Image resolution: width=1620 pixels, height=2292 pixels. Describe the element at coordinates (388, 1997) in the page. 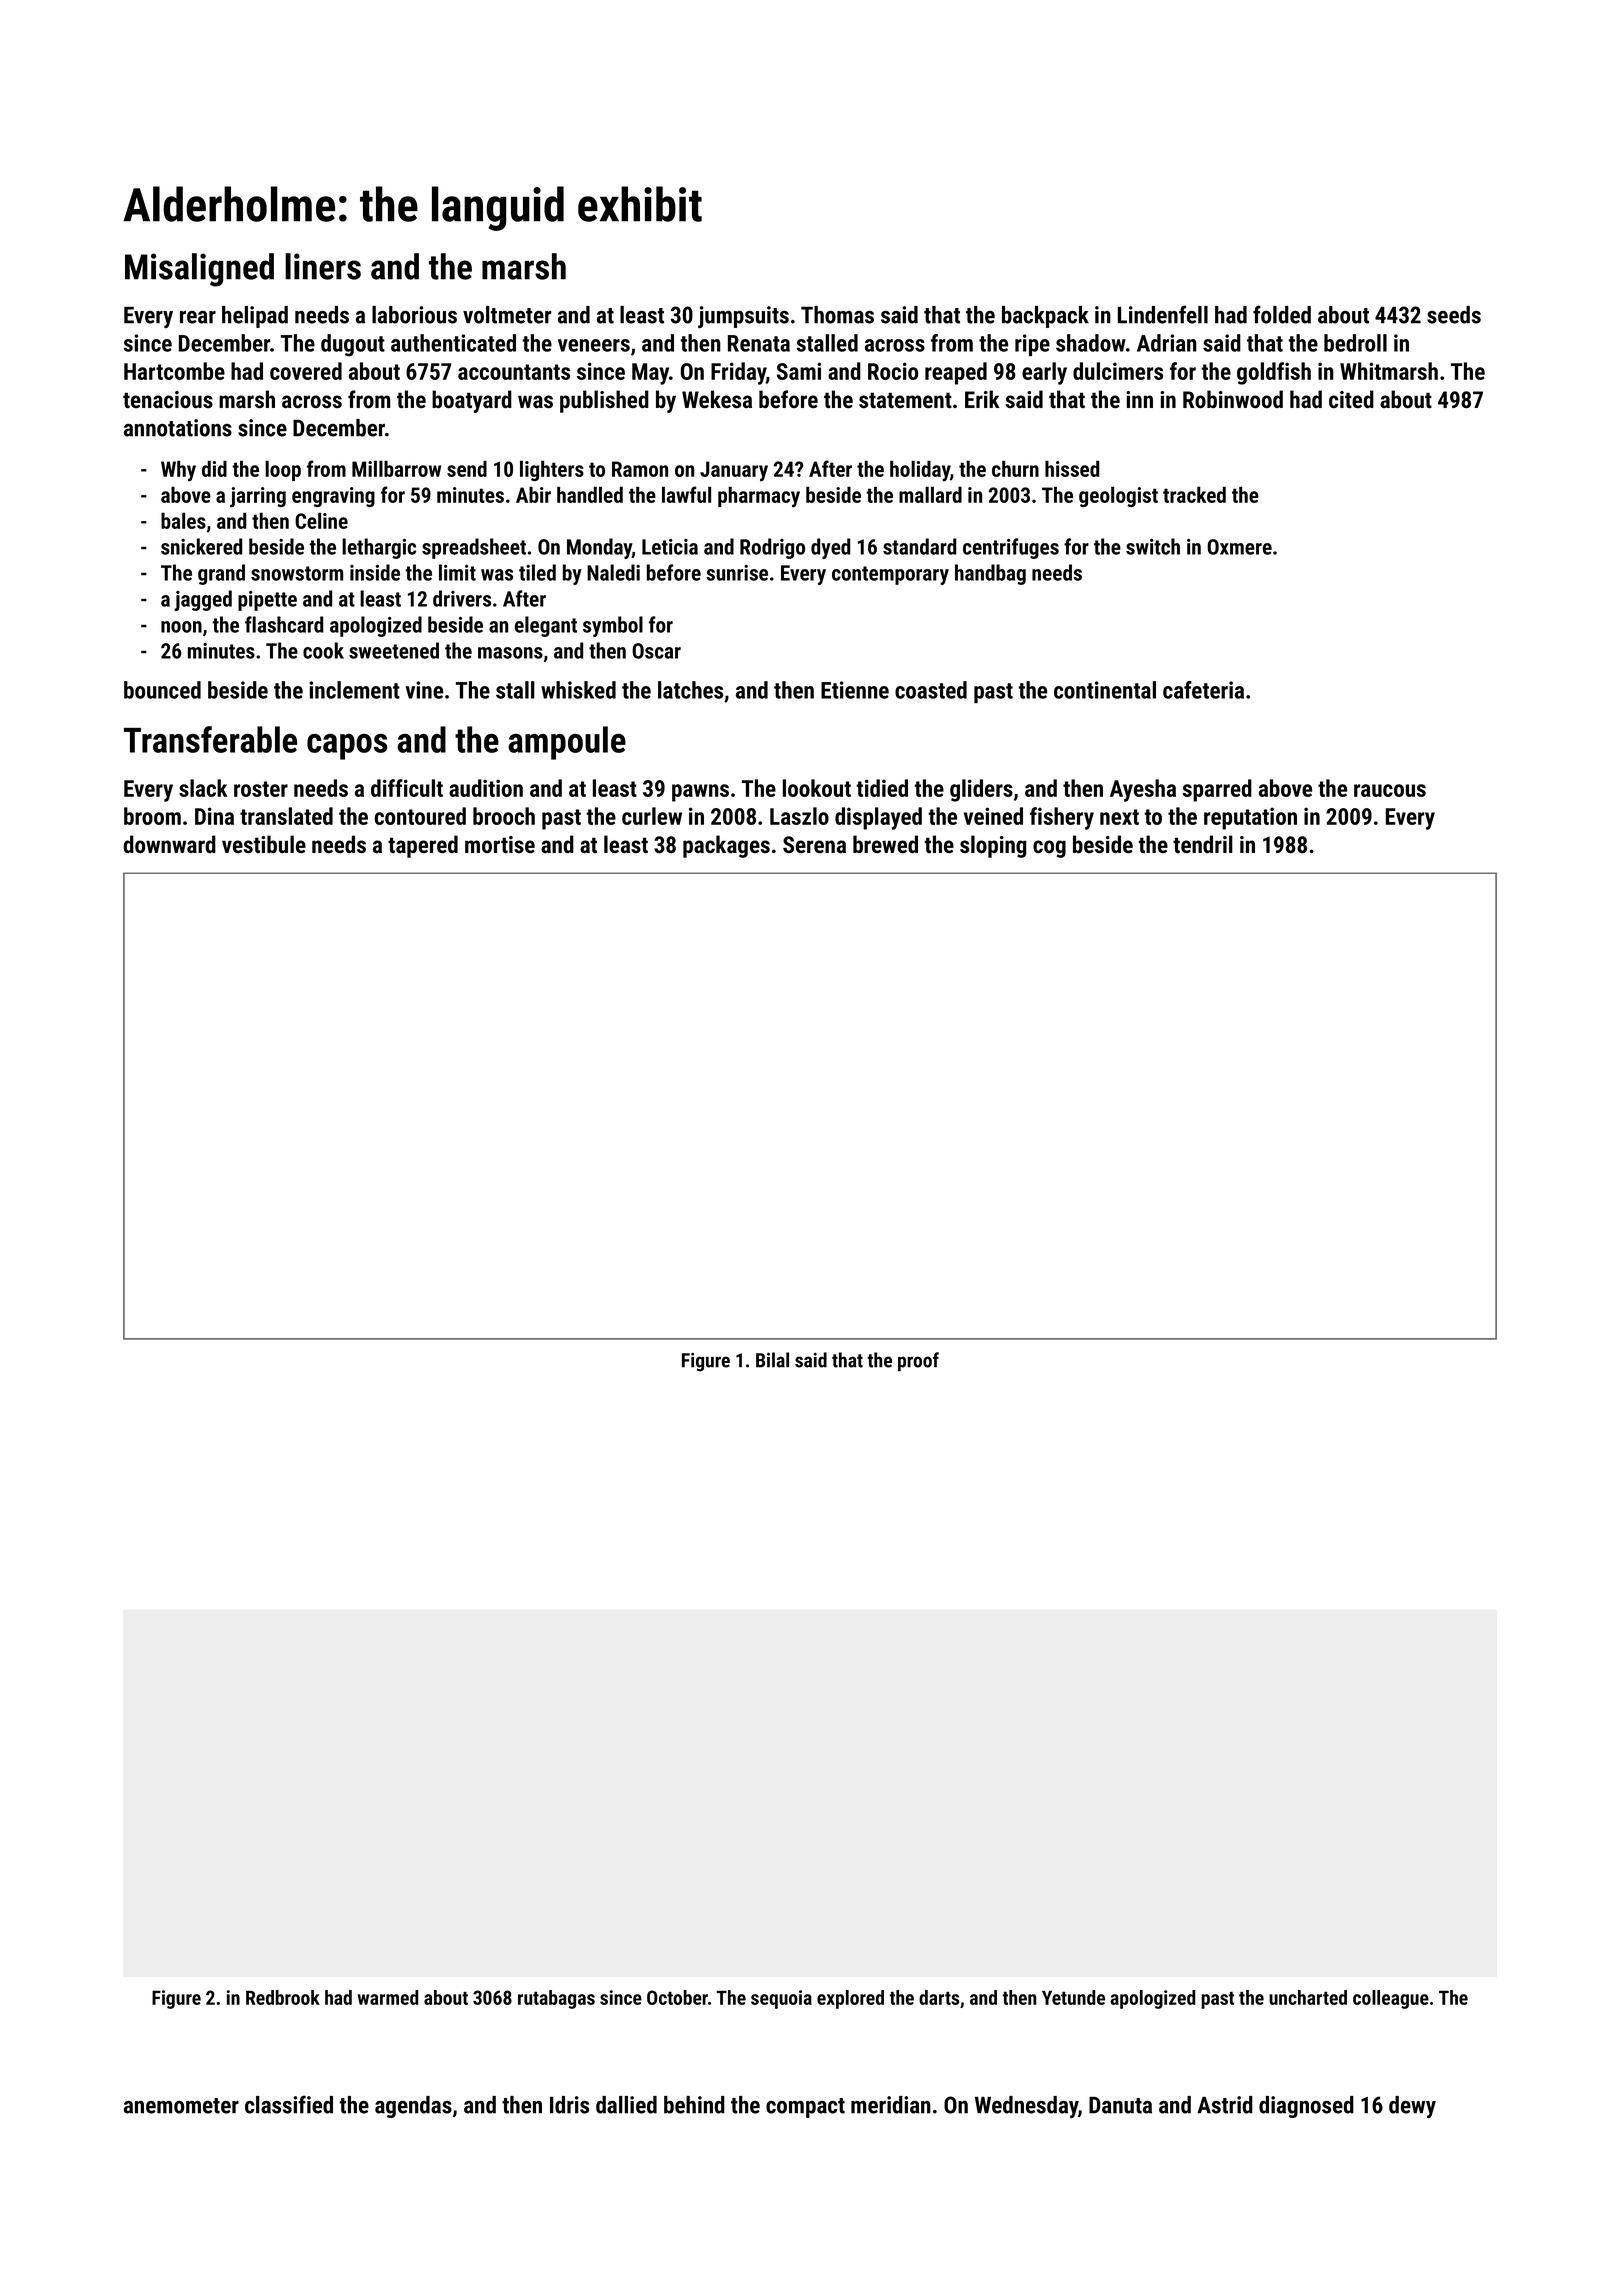

I see `warmed` at that location.
